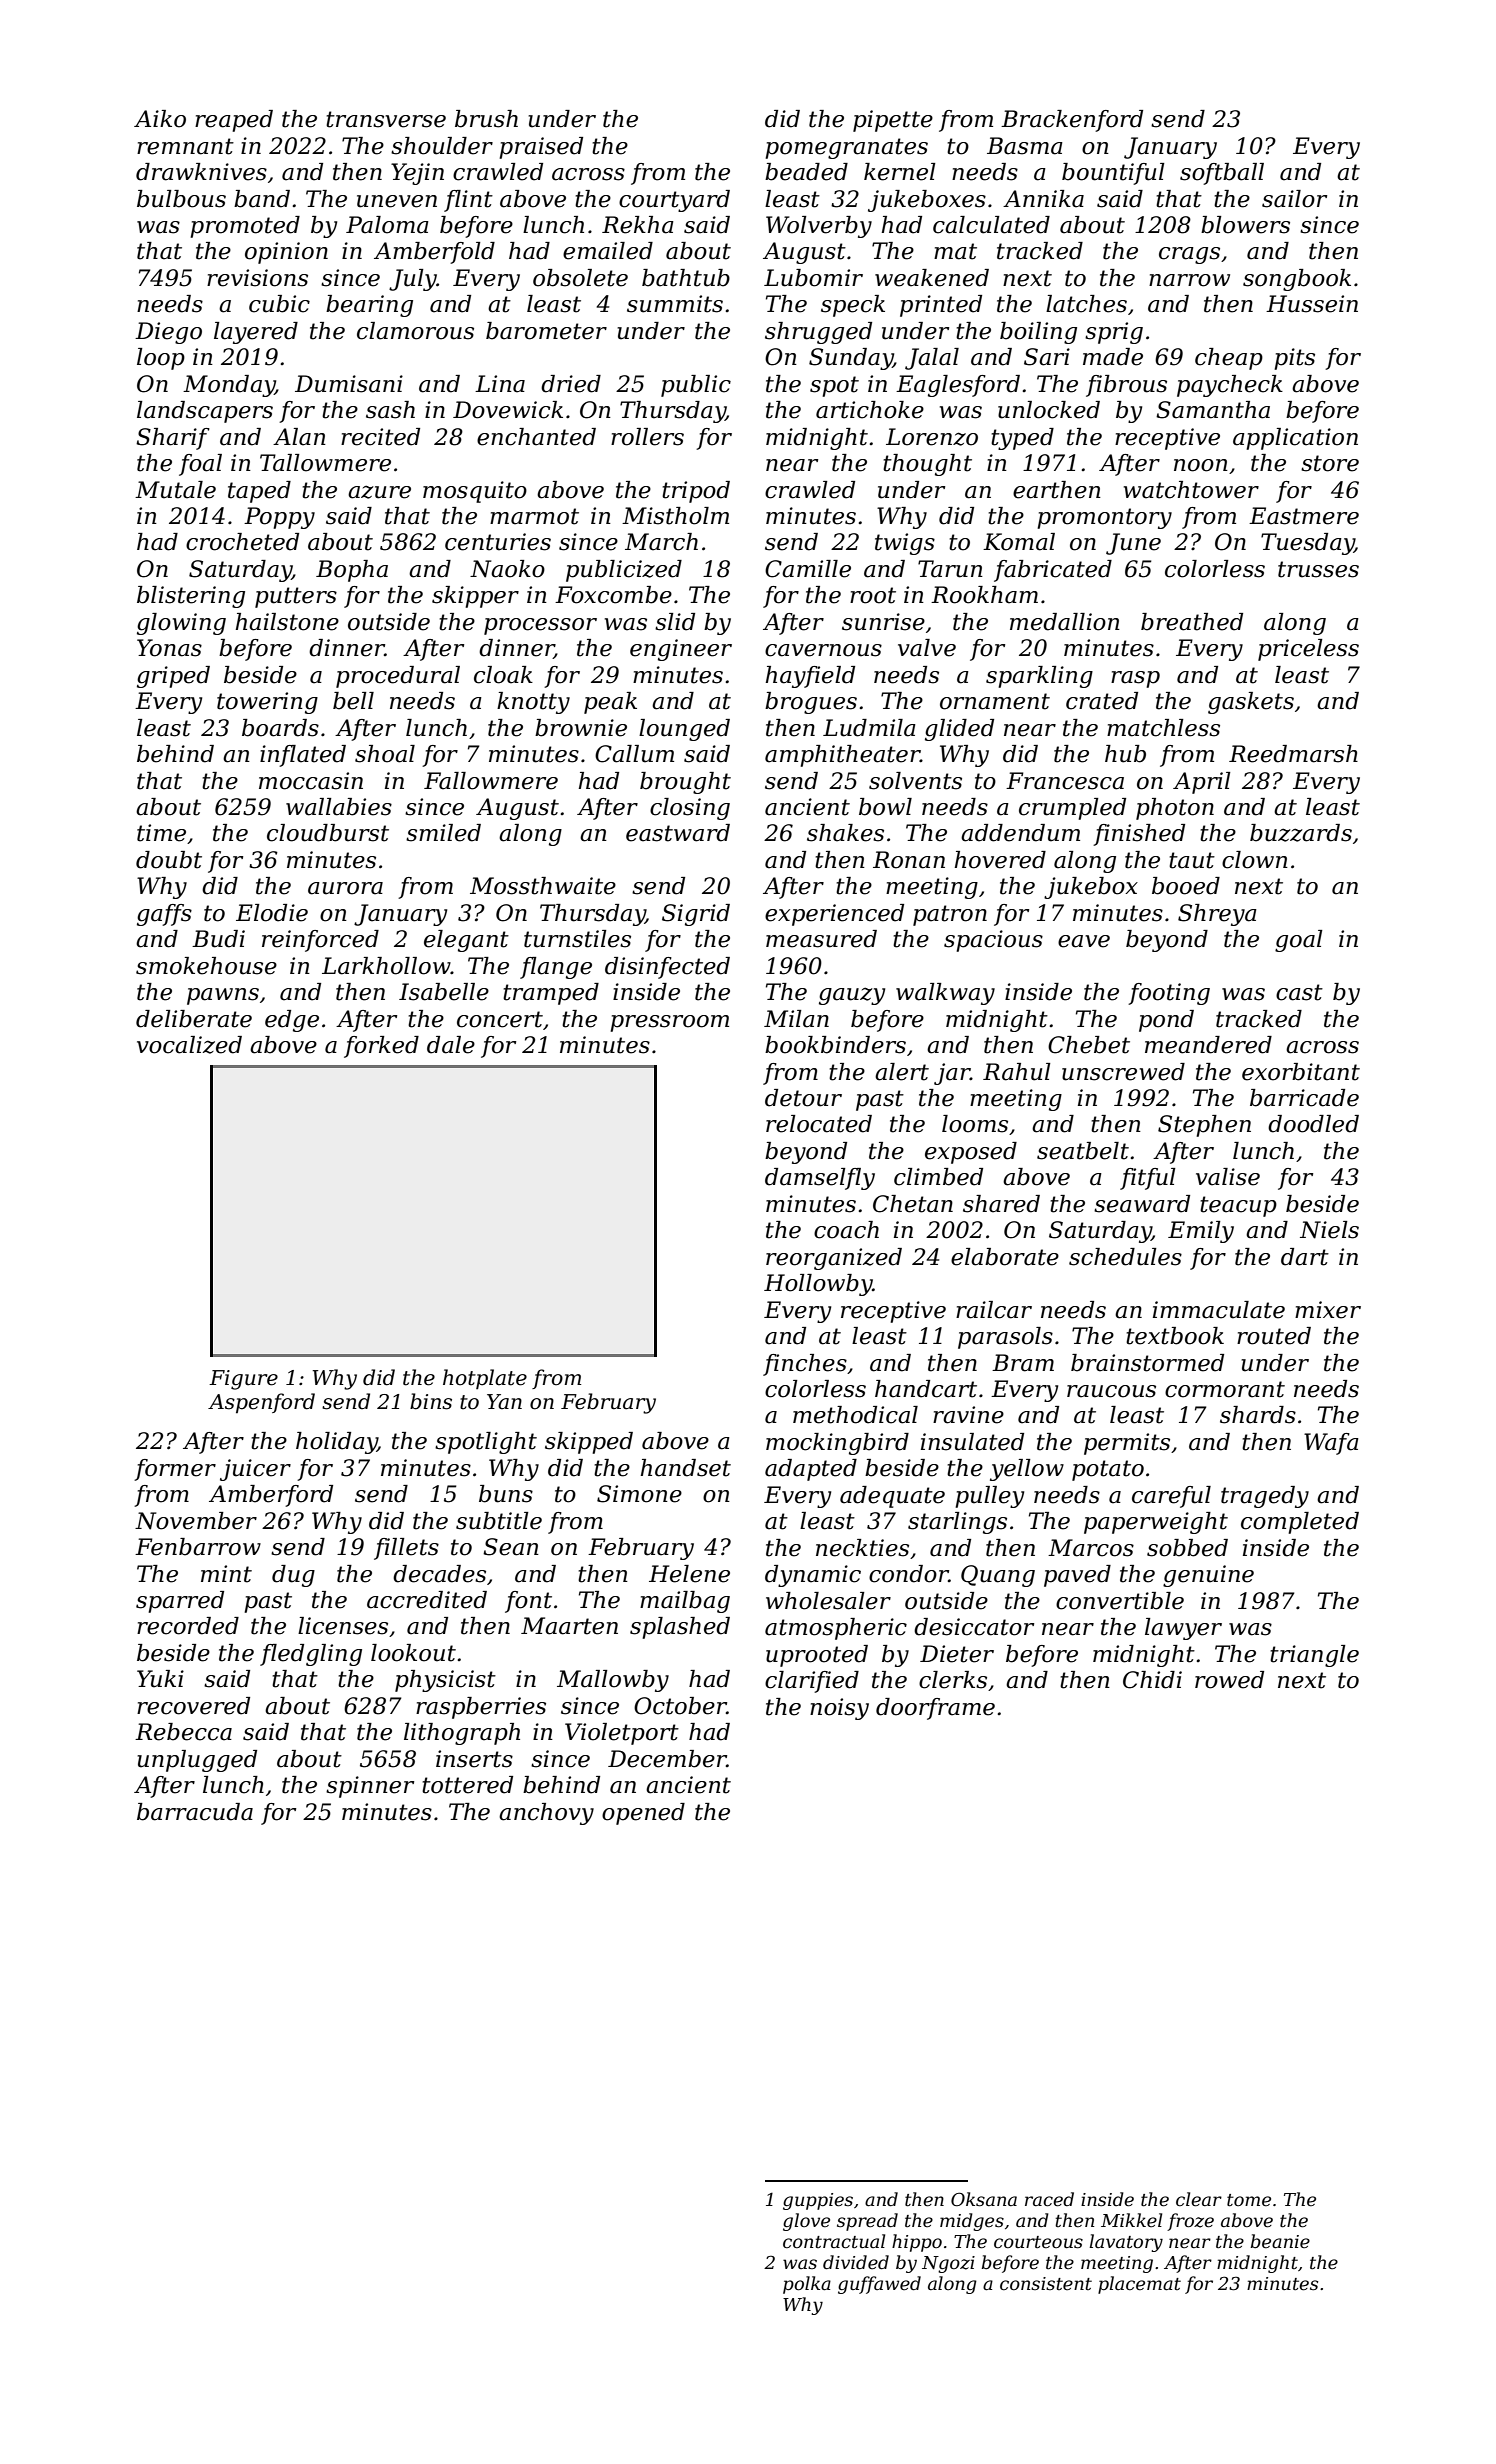 Image resolution: width=1496 pixels, height=2464 pixels. I want to click on polka, so click(807, 2285).
